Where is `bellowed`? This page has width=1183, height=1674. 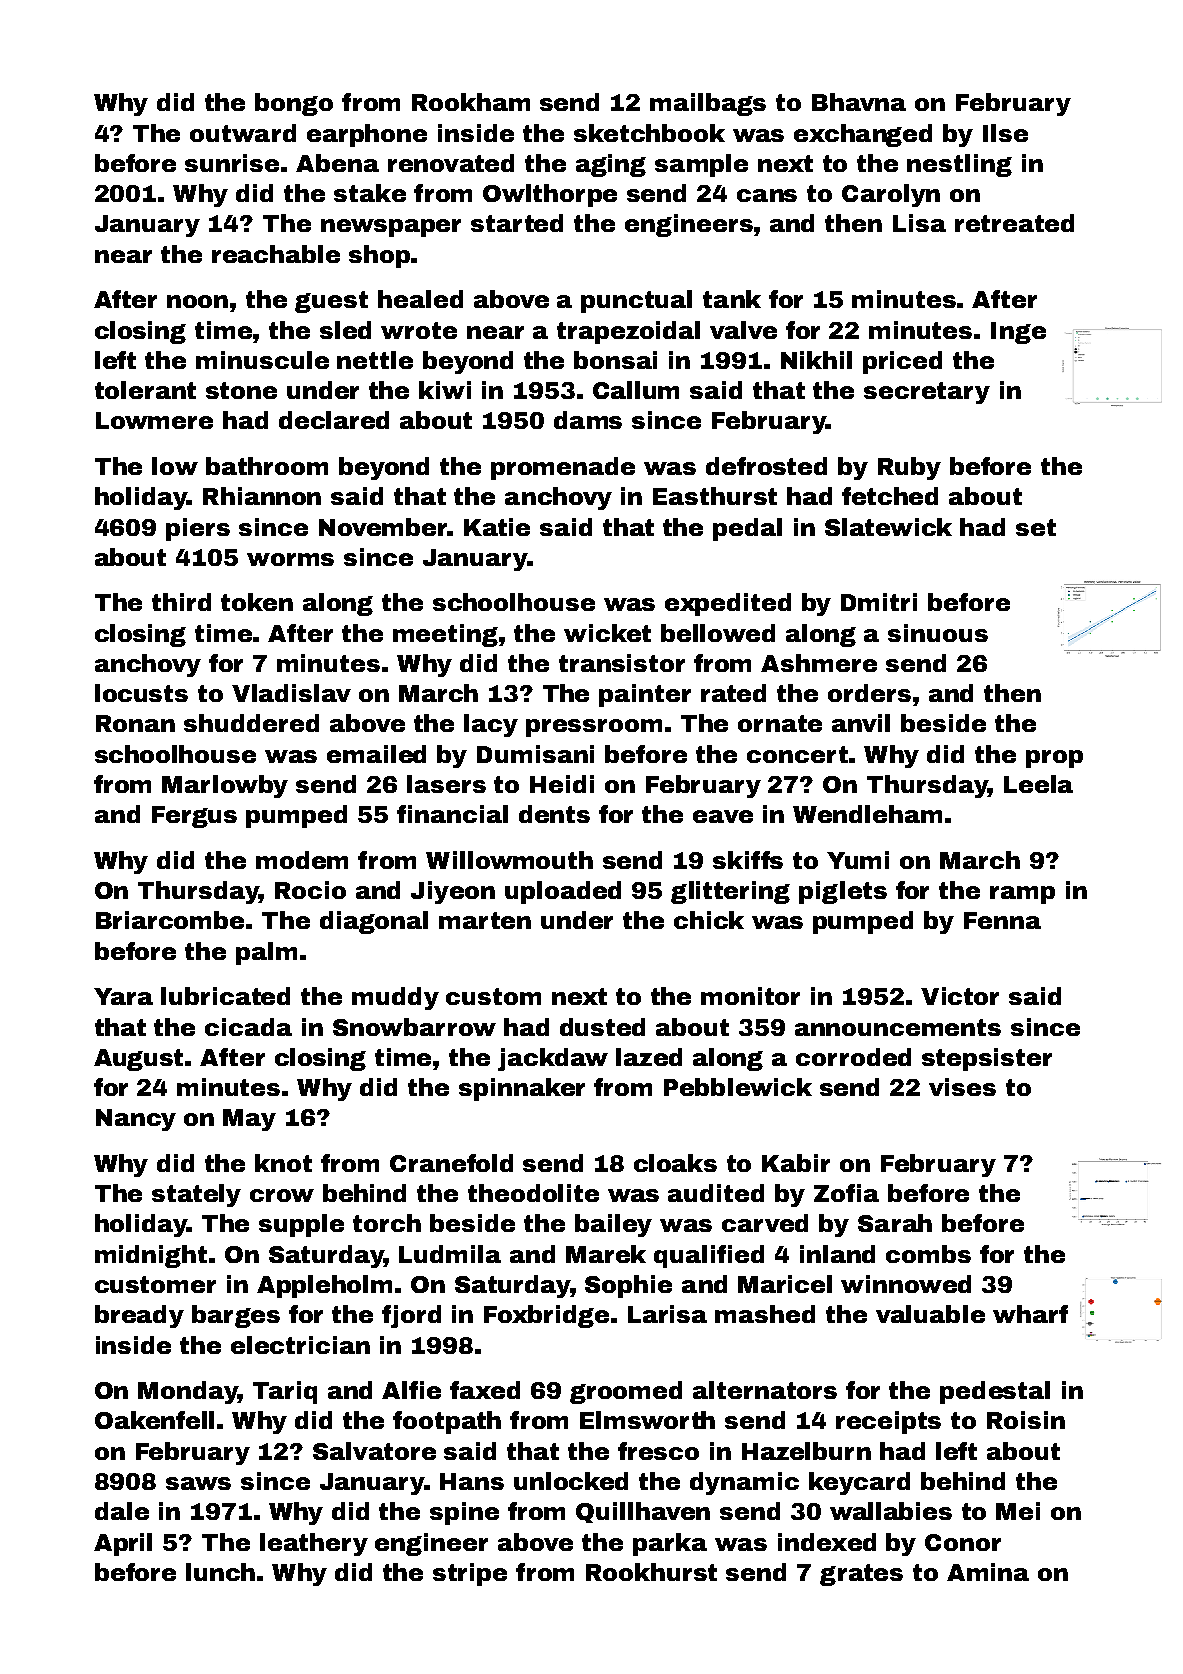
bellowed is located at coordinates (718, 633).
